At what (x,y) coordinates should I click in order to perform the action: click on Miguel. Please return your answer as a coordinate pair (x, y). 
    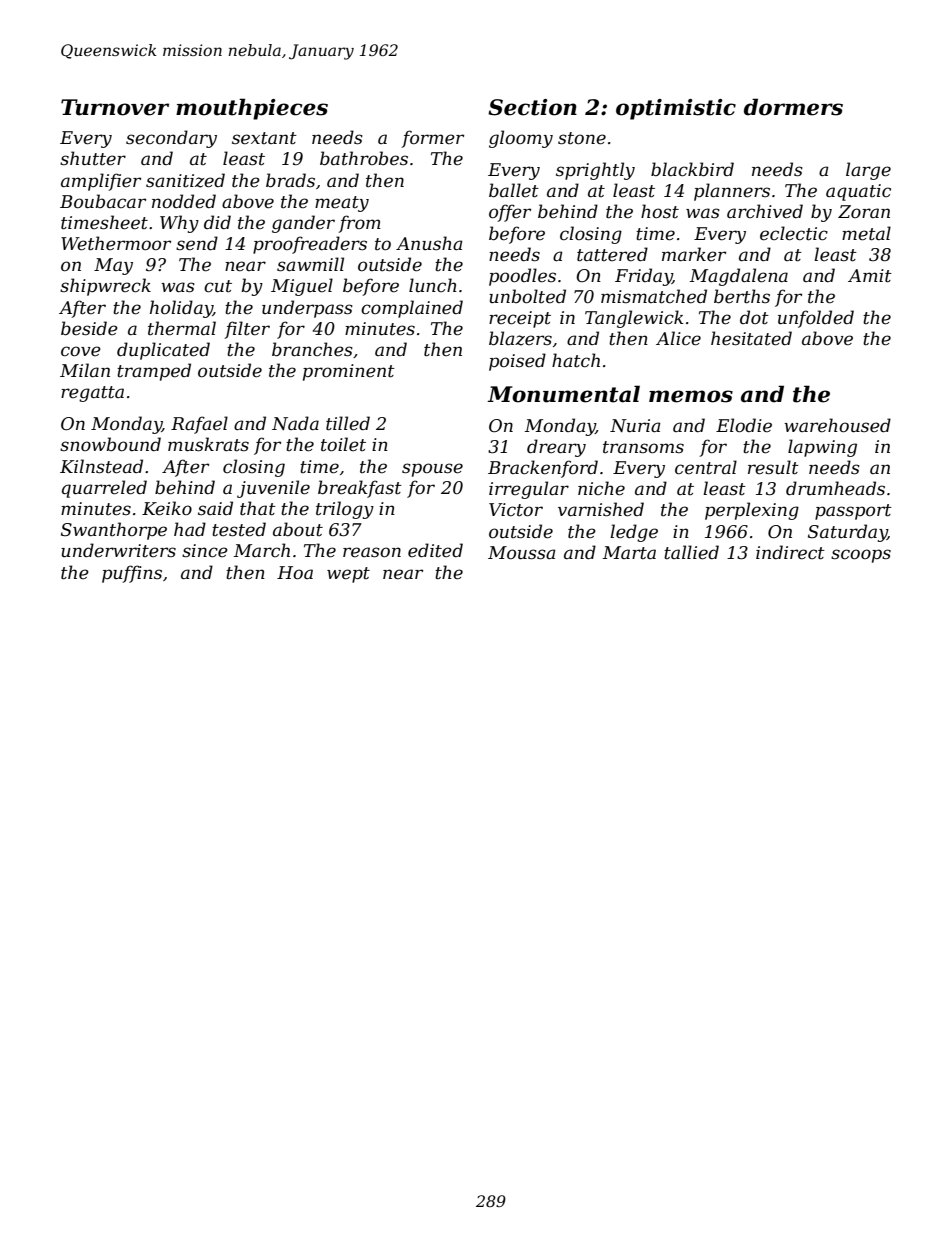
    Looking at the image, I should click on (302, 287).
